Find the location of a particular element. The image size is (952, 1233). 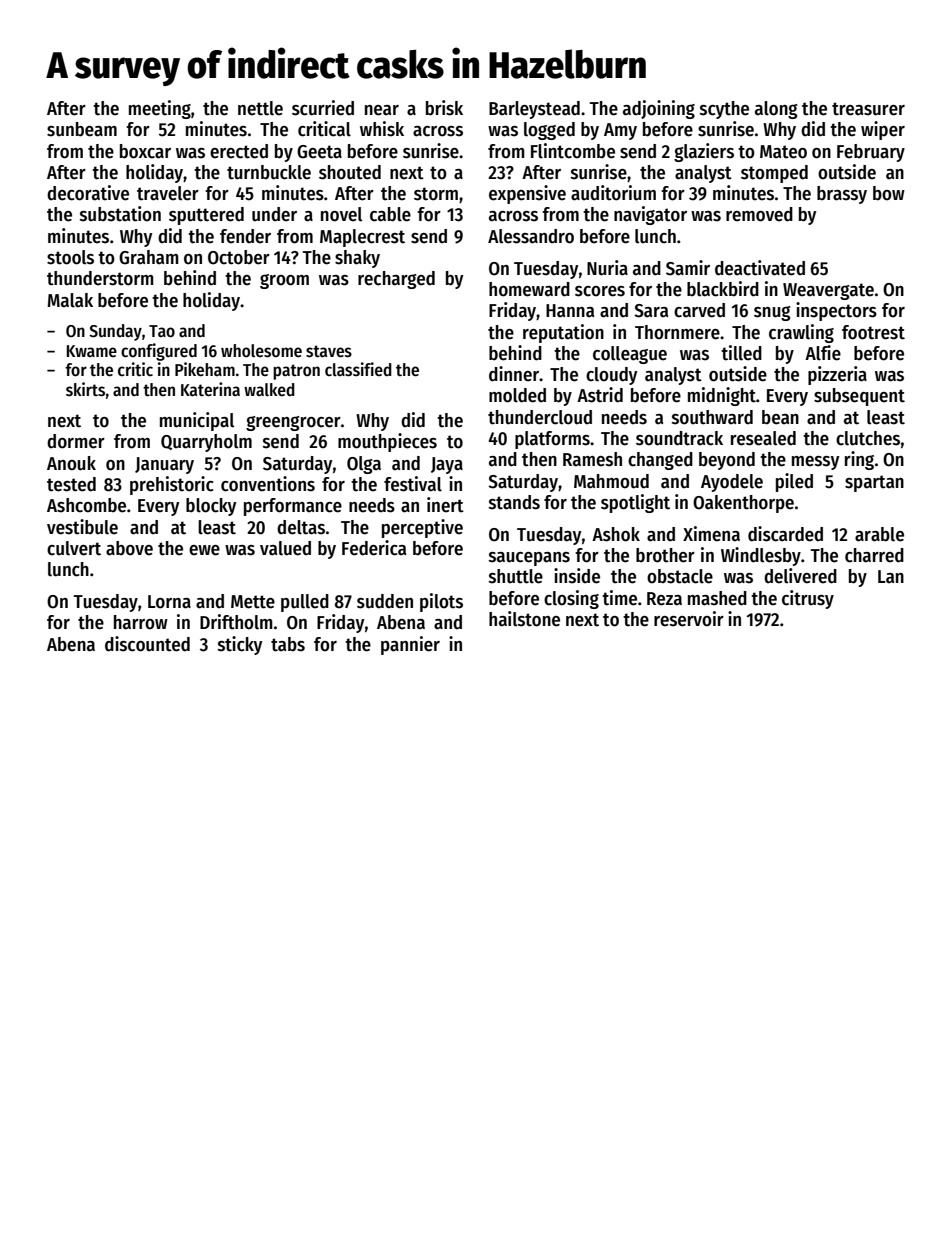

expensive is located at coordinates (527, 194).
